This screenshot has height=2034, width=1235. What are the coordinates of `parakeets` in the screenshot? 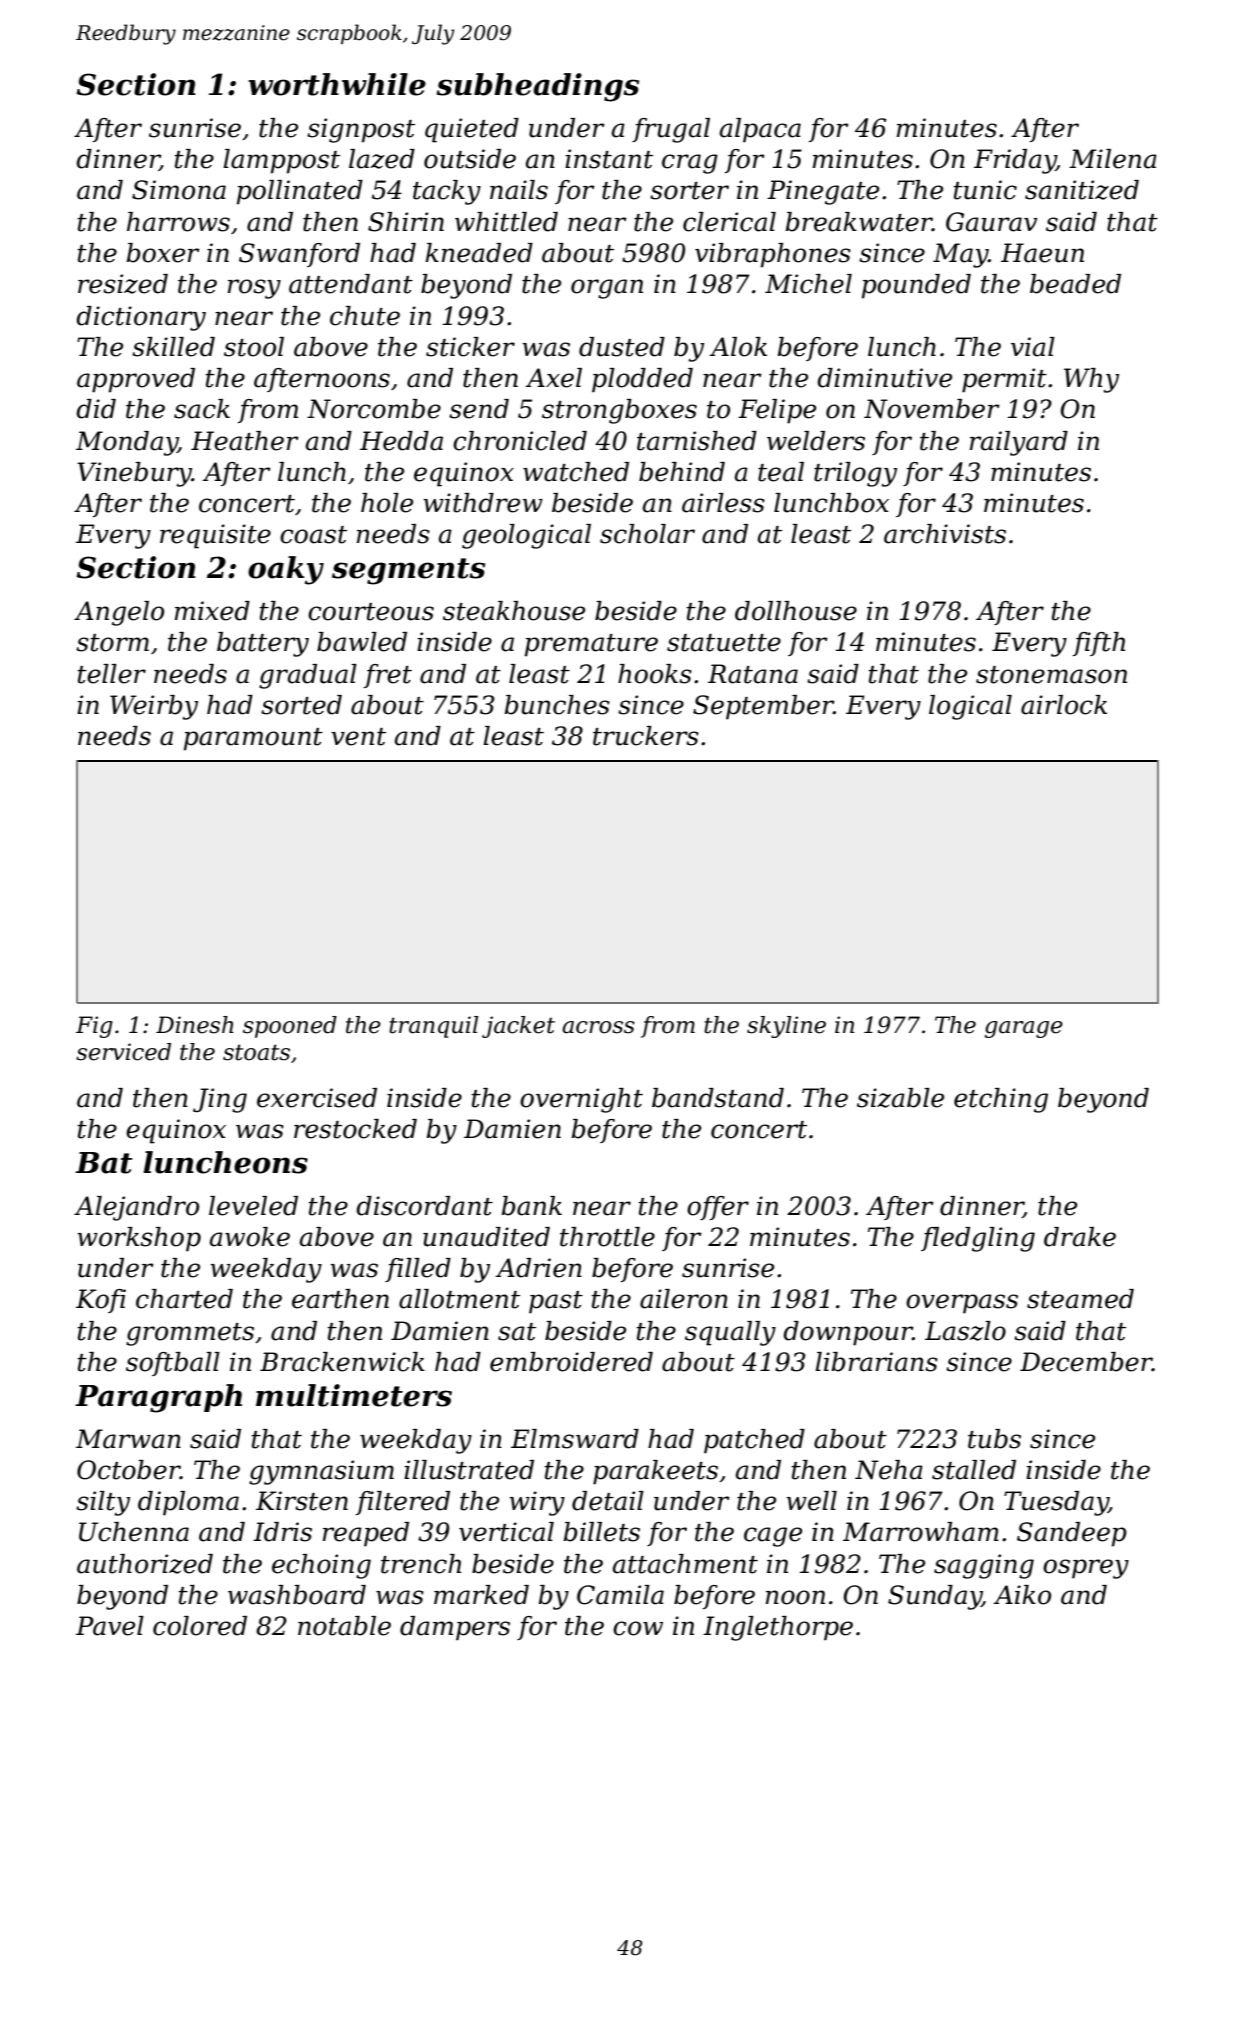 It's located at (655, 1472).
